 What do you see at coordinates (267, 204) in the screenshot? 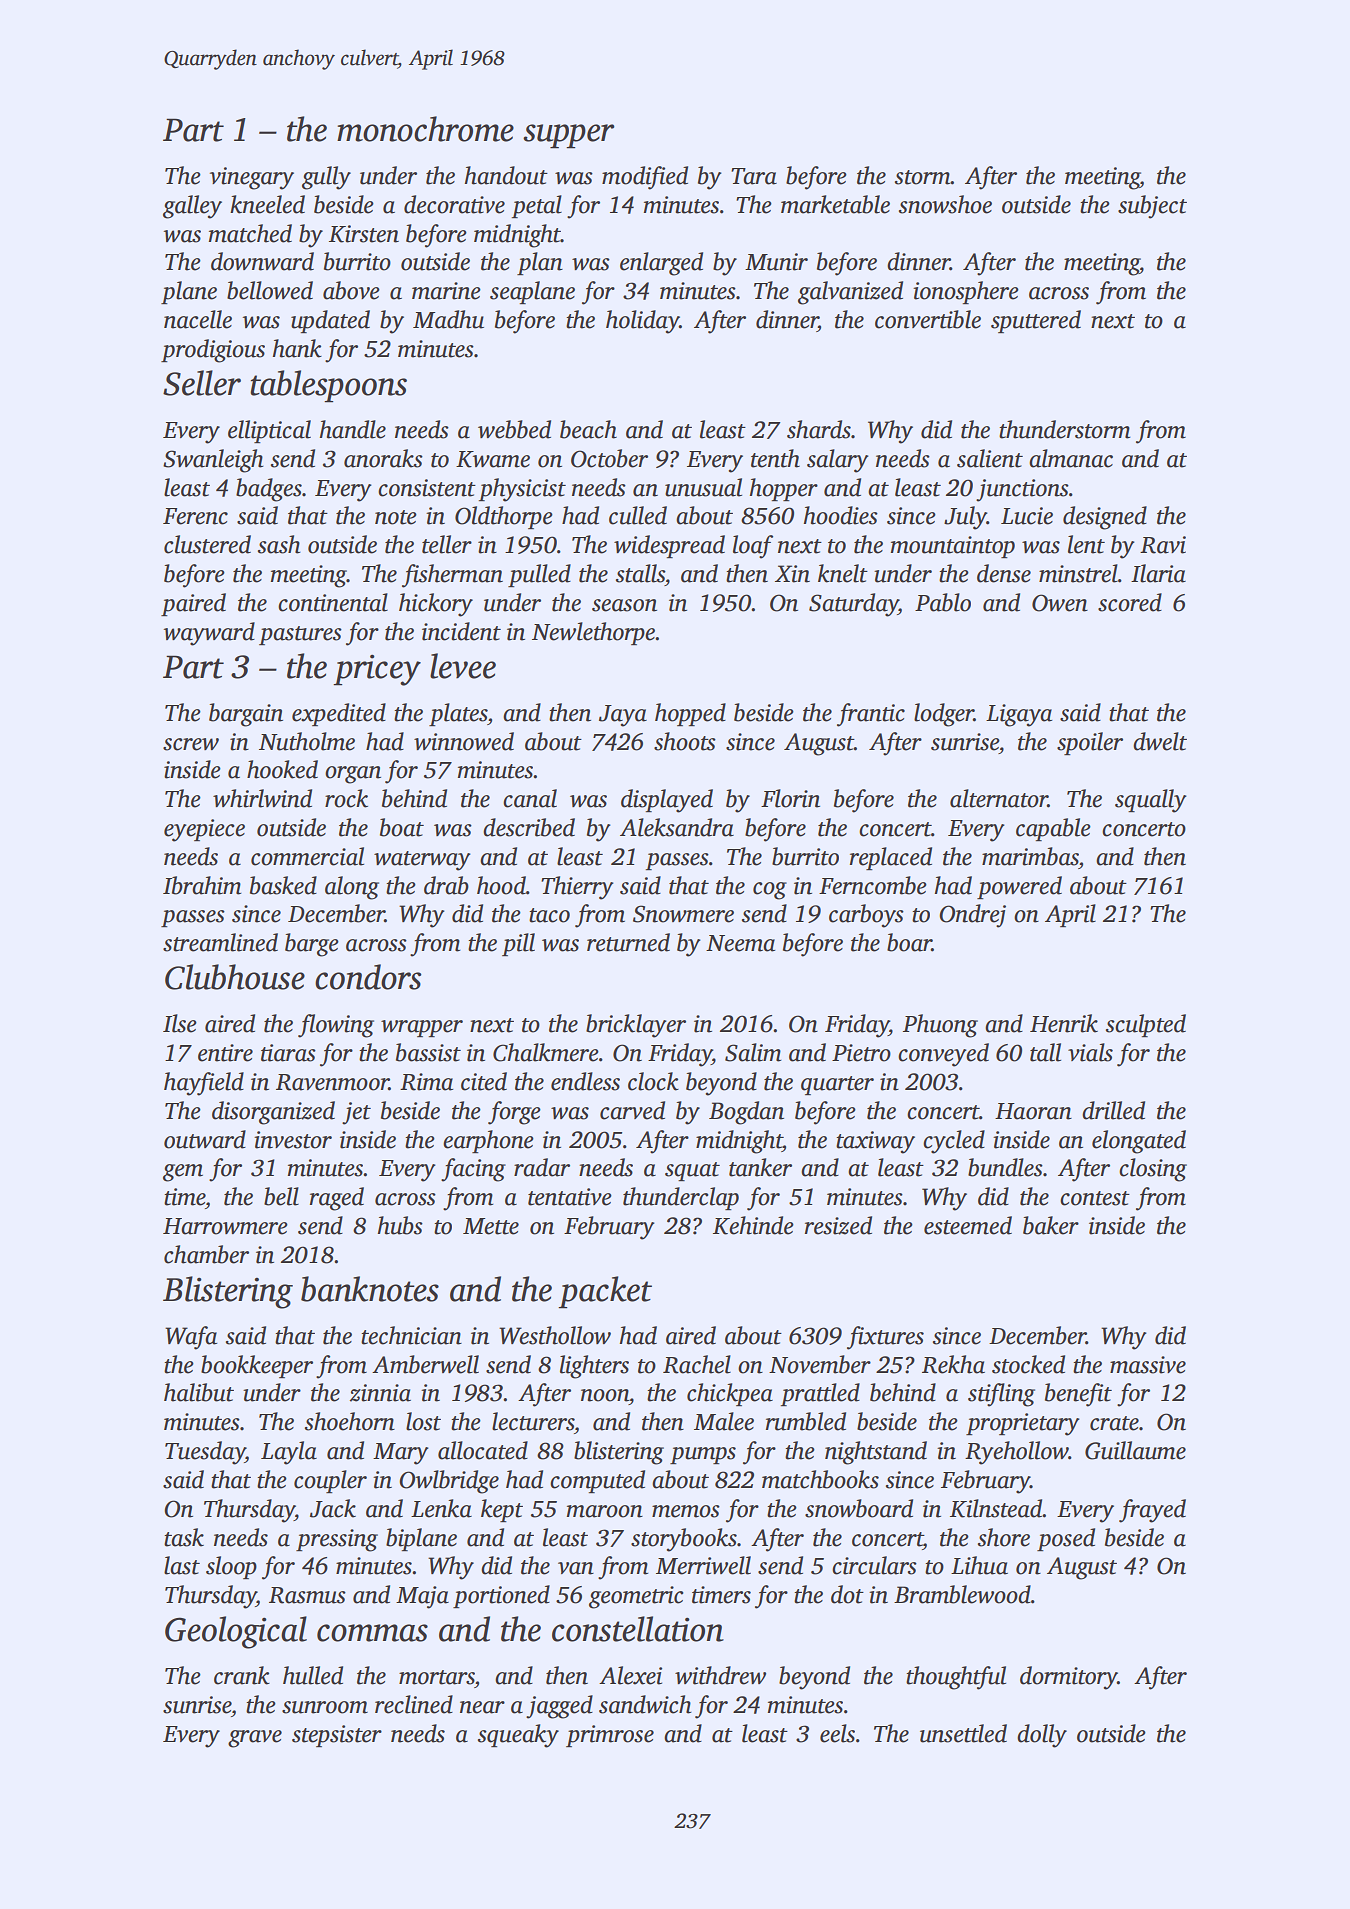
I see `kneeled` at bounding box center [267, 204].
